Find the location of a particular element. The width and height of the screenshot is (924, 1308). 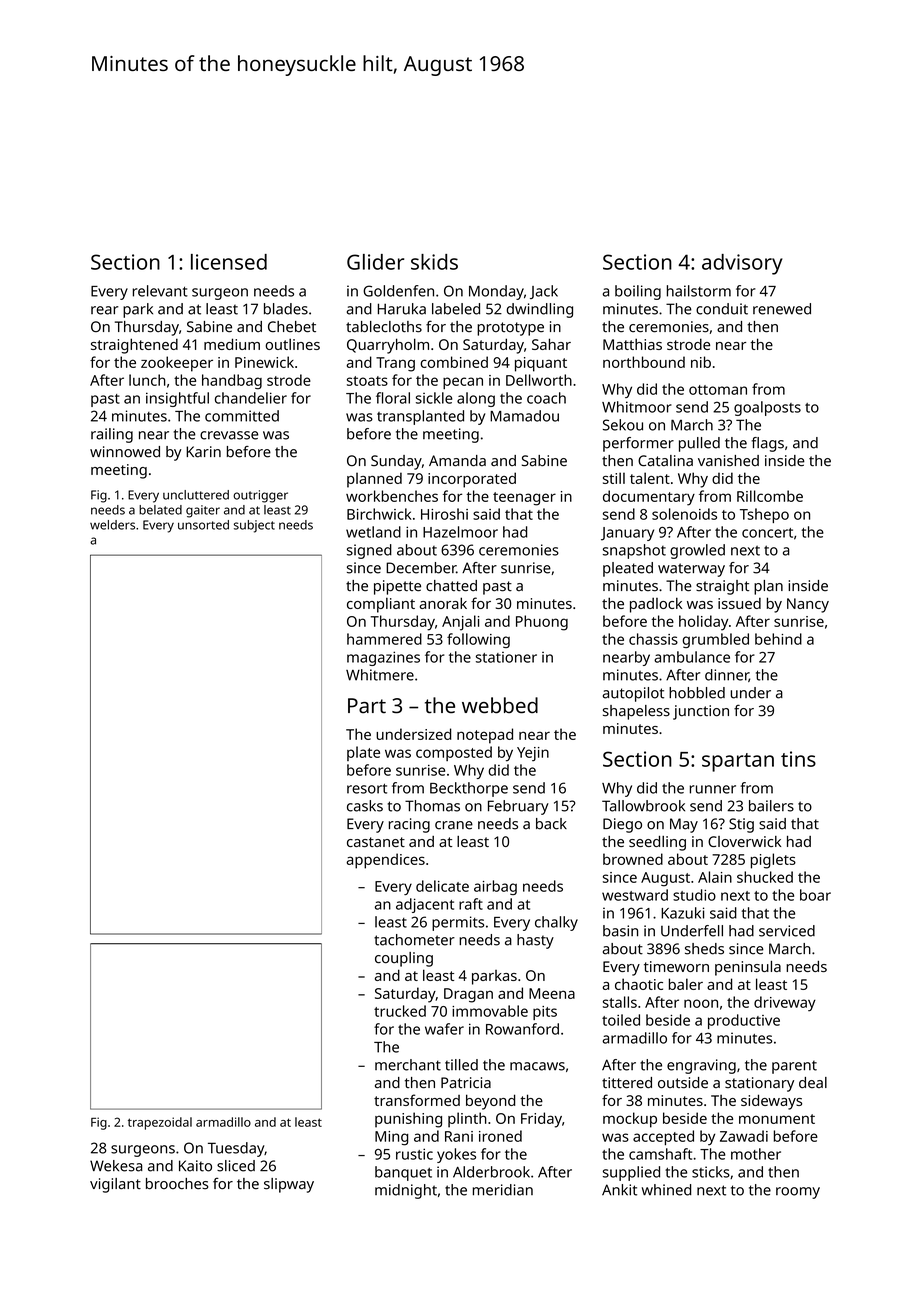

licensed is located at coordinates (229, 262).
